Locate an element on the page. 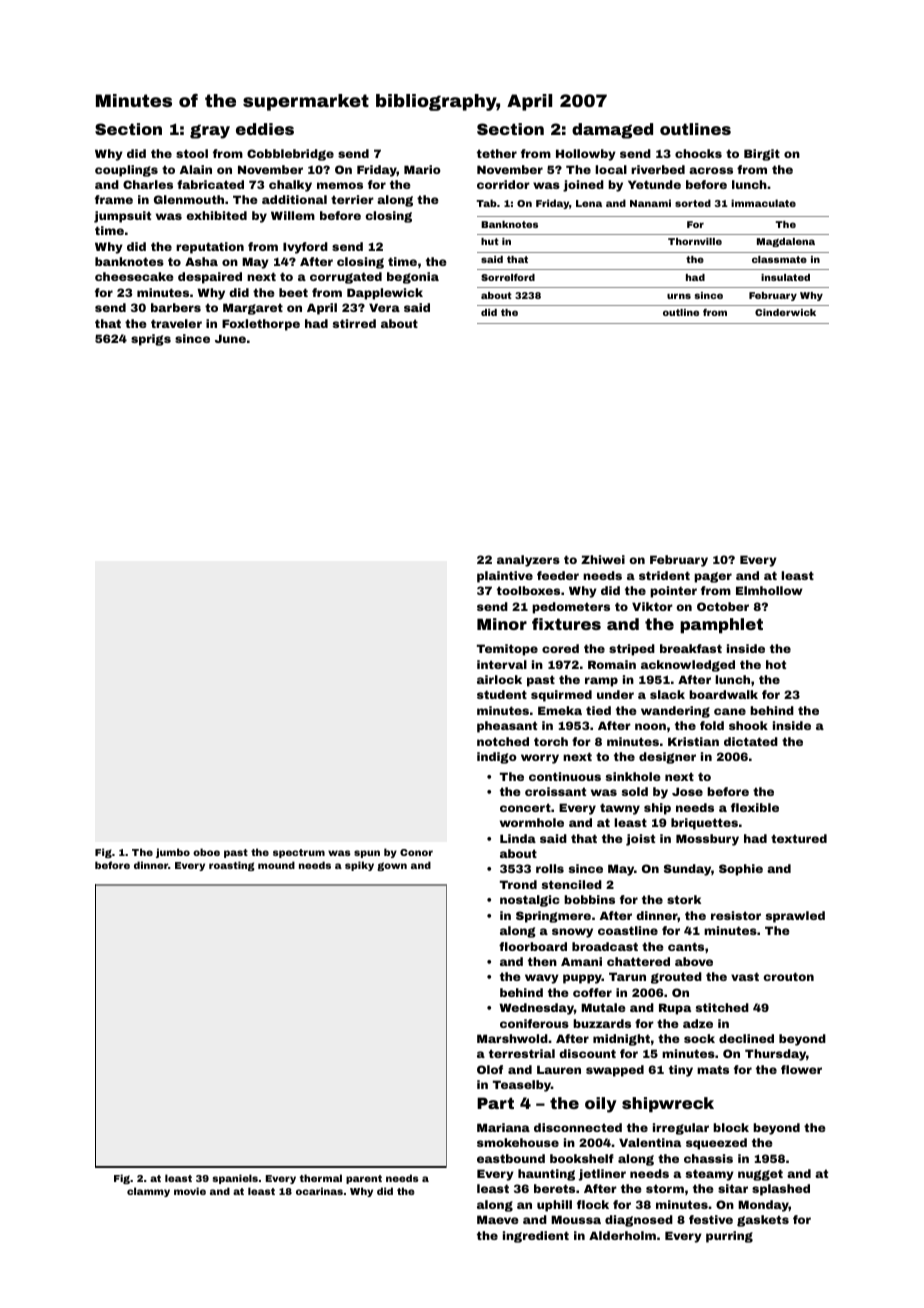  corridor is located at coordinates (503, 184).
